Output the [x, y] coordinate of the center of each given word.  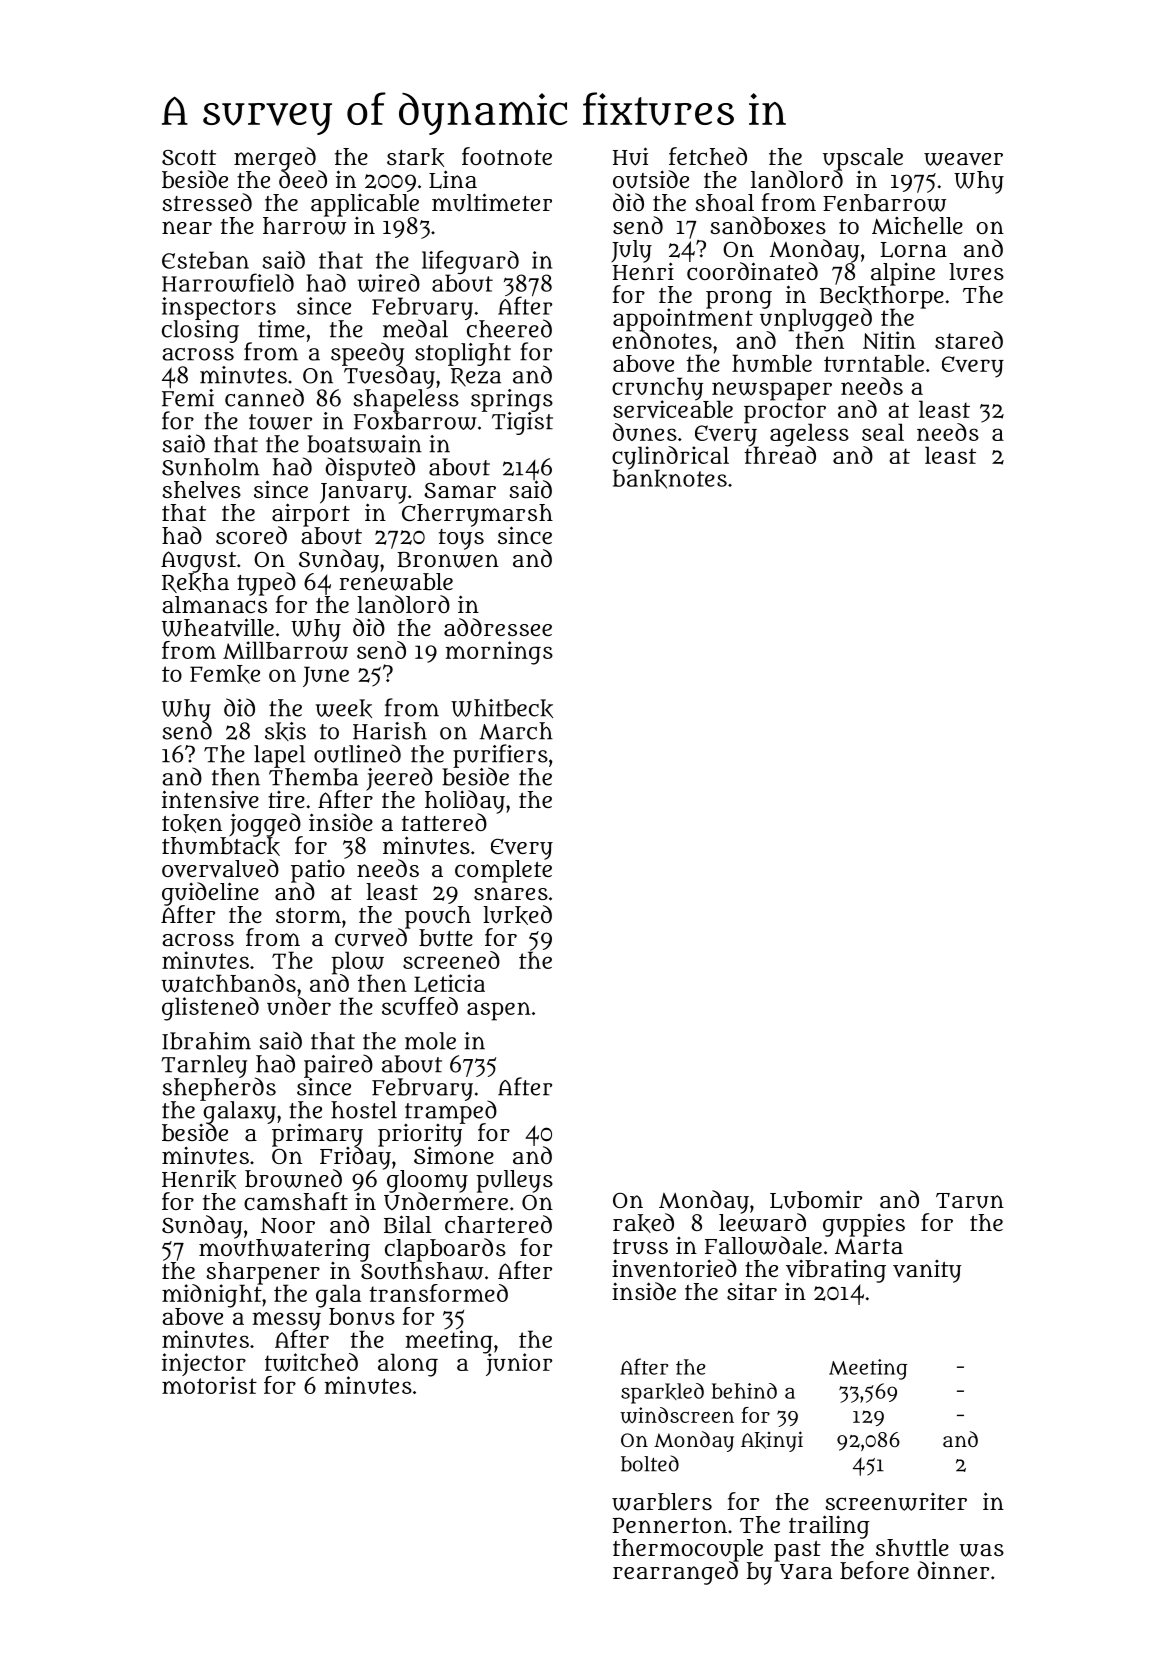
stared [969, 340]
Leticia [449, 983]
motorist [209, 1385]
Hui [630, 156]
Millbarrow [285, 650]
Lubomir [816, 1200]
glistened [210, 1009]
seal [883, 432]
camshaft [296, 1201]
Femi [188, 398]
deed [303, 179]
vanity [927, 1271]
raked [643, 1223]
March [516, 731]
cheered [509, 329]
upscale [863, 159]
